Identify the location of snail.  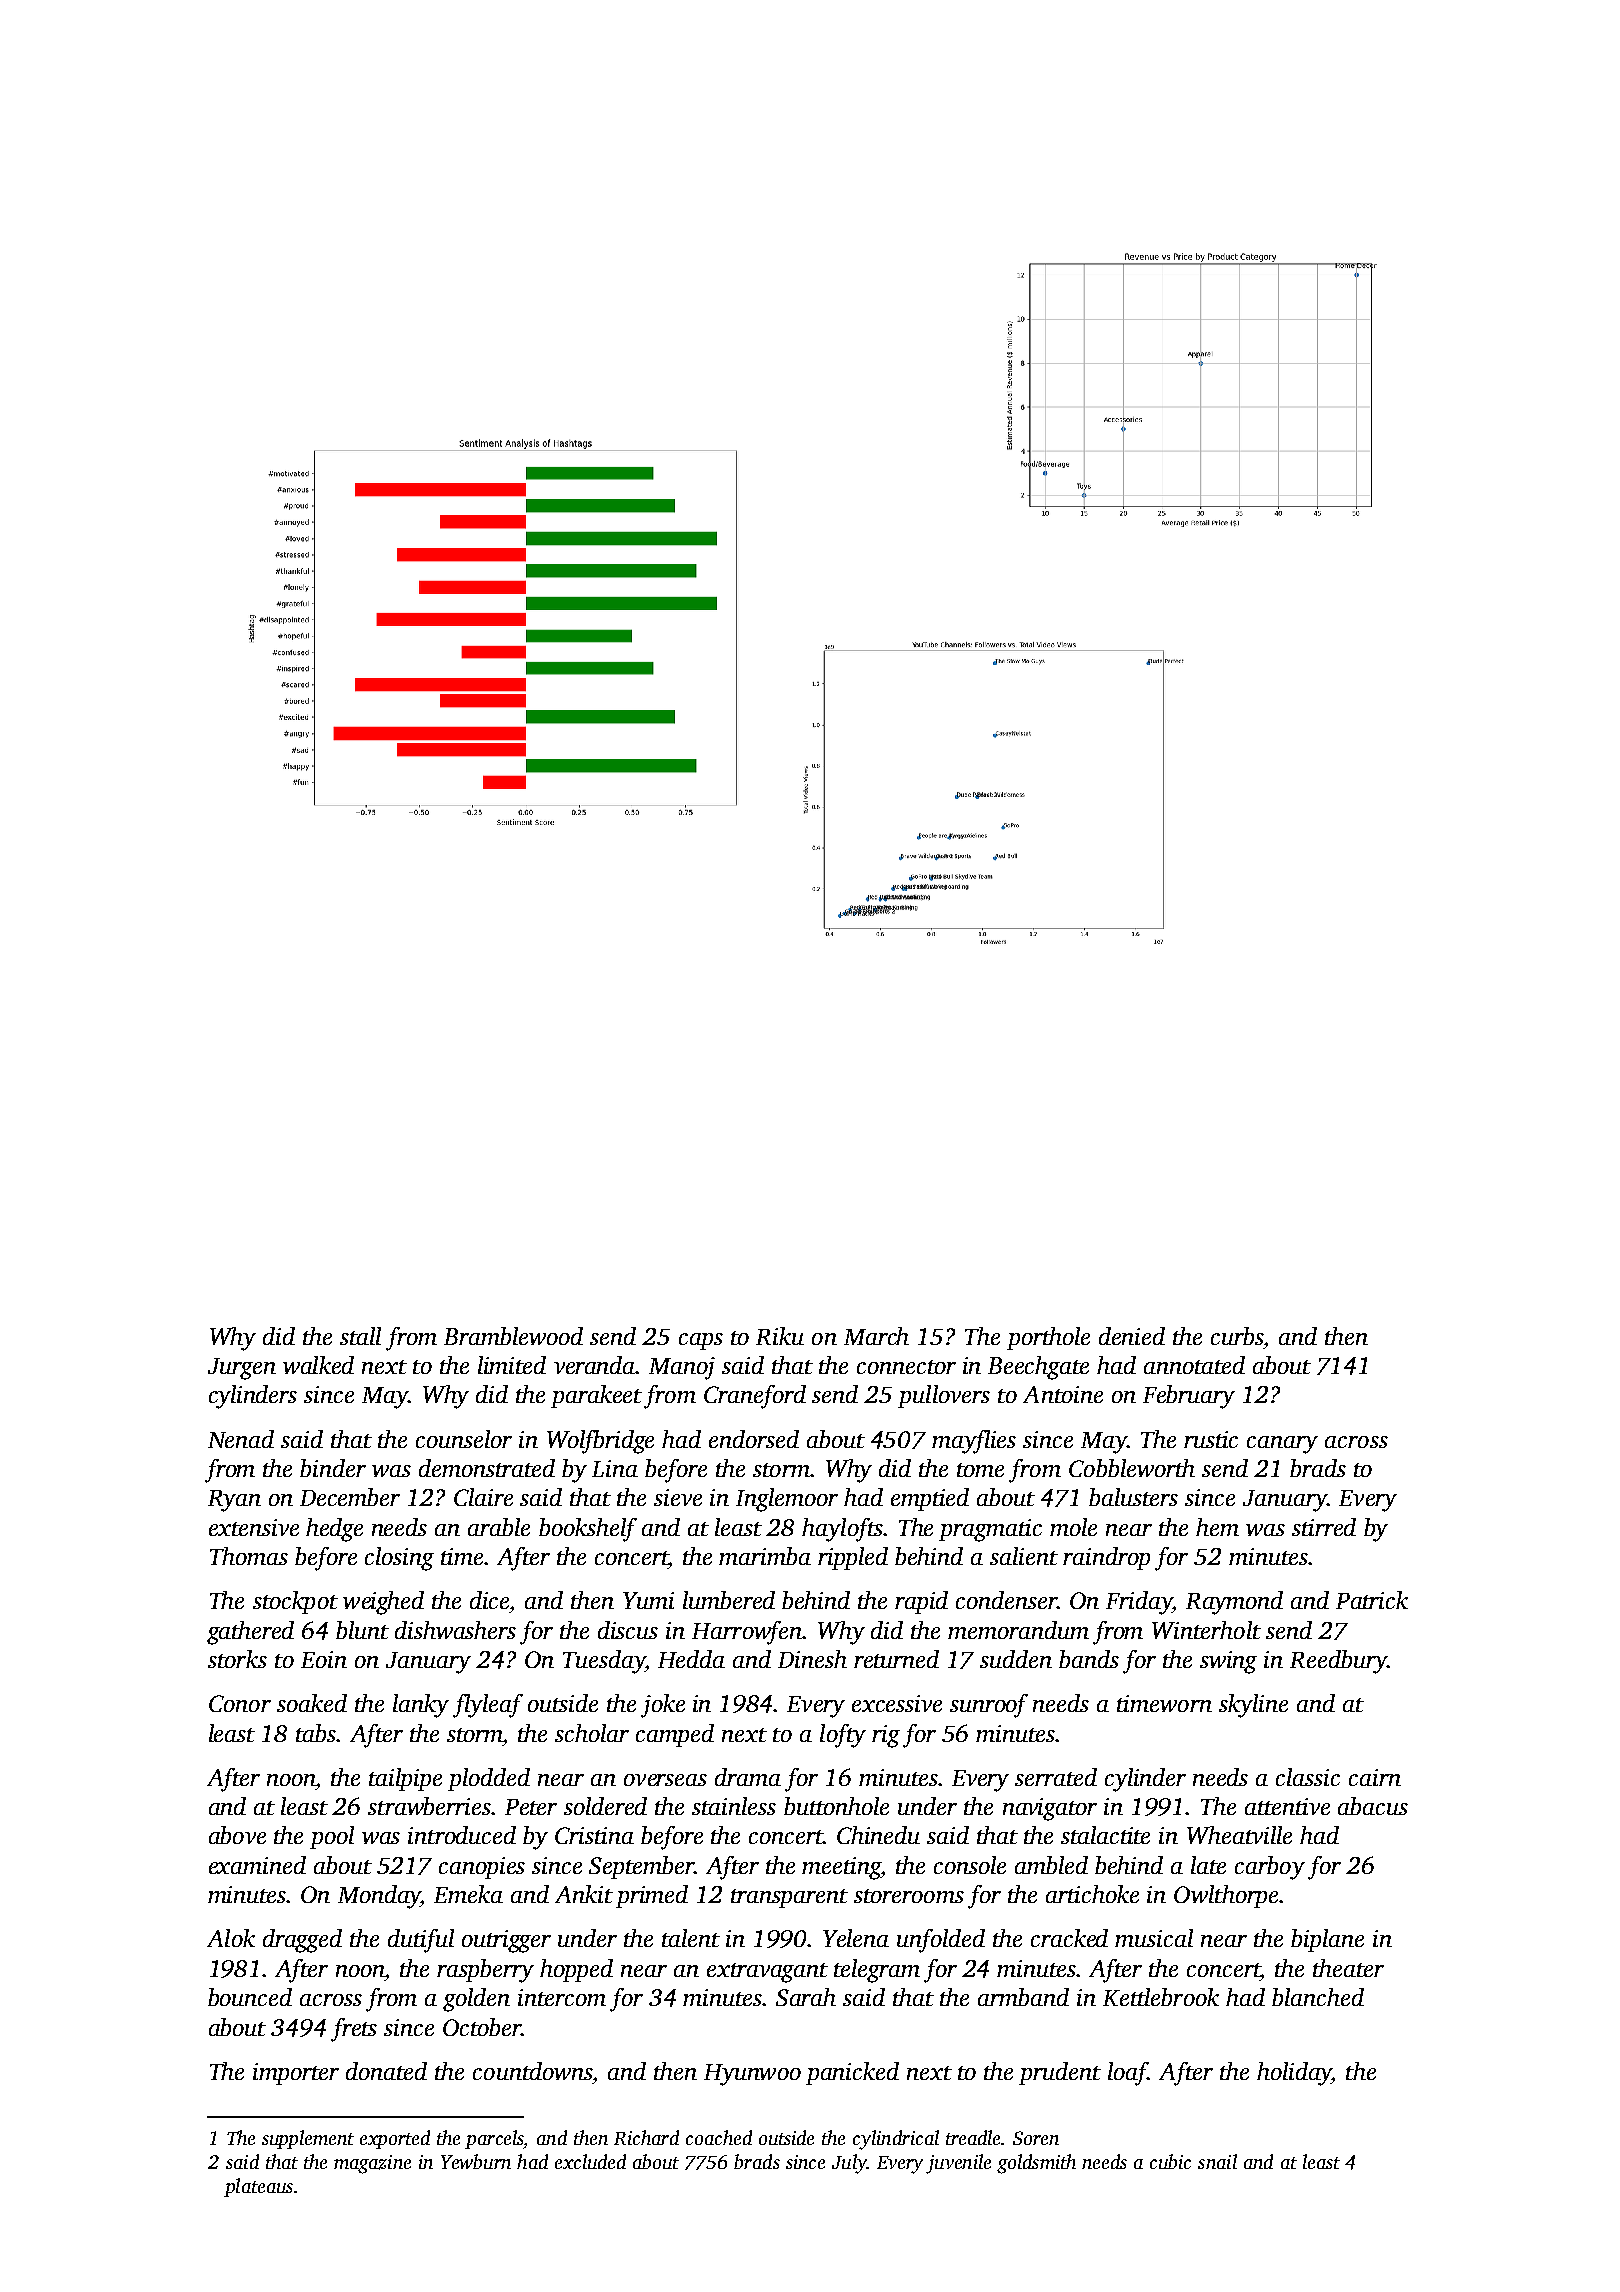
(1217, 2161).
